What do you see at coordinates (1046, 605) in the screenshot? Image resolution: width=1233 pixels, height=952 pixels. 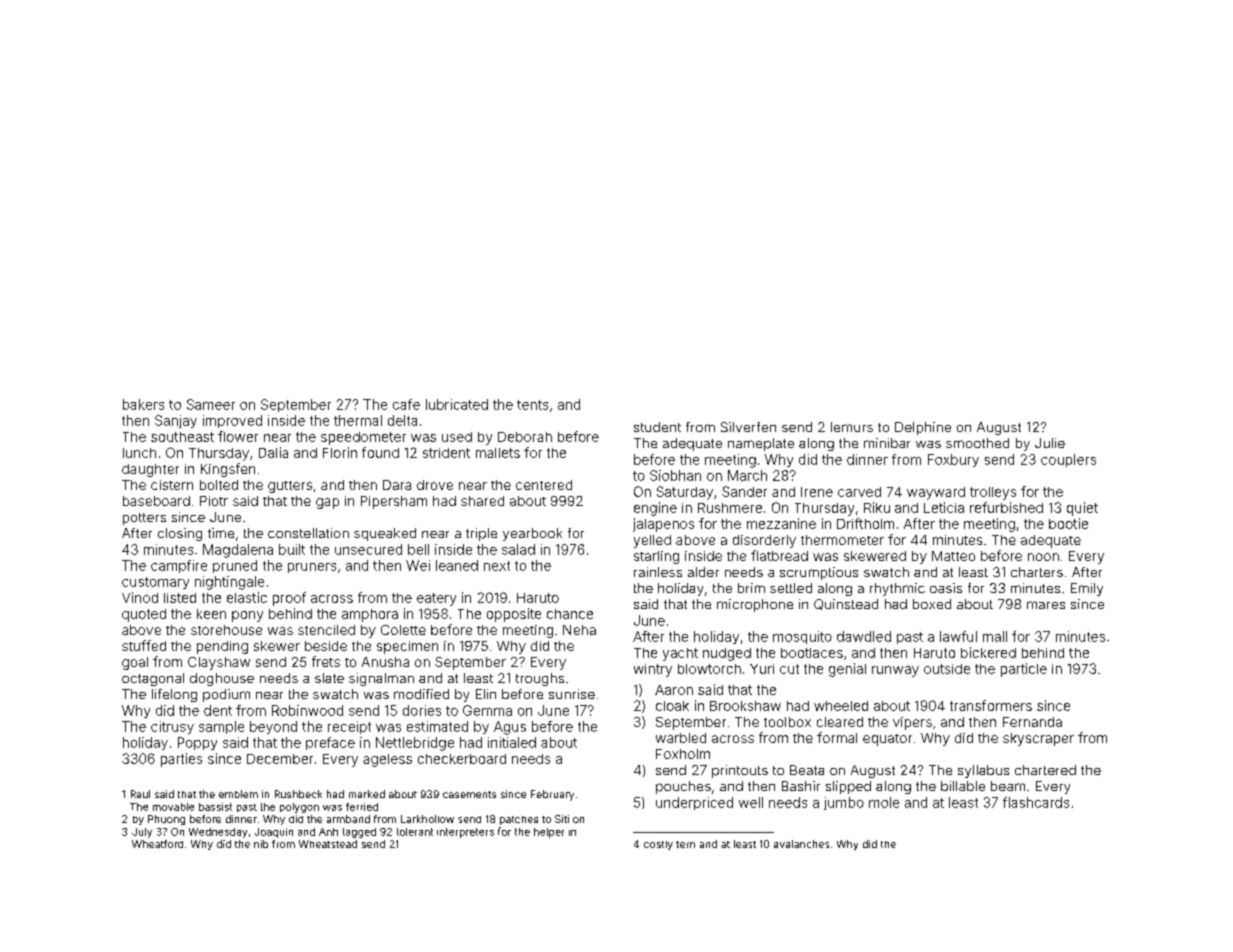 I see `mares` at bounding box center [1046, 605].
